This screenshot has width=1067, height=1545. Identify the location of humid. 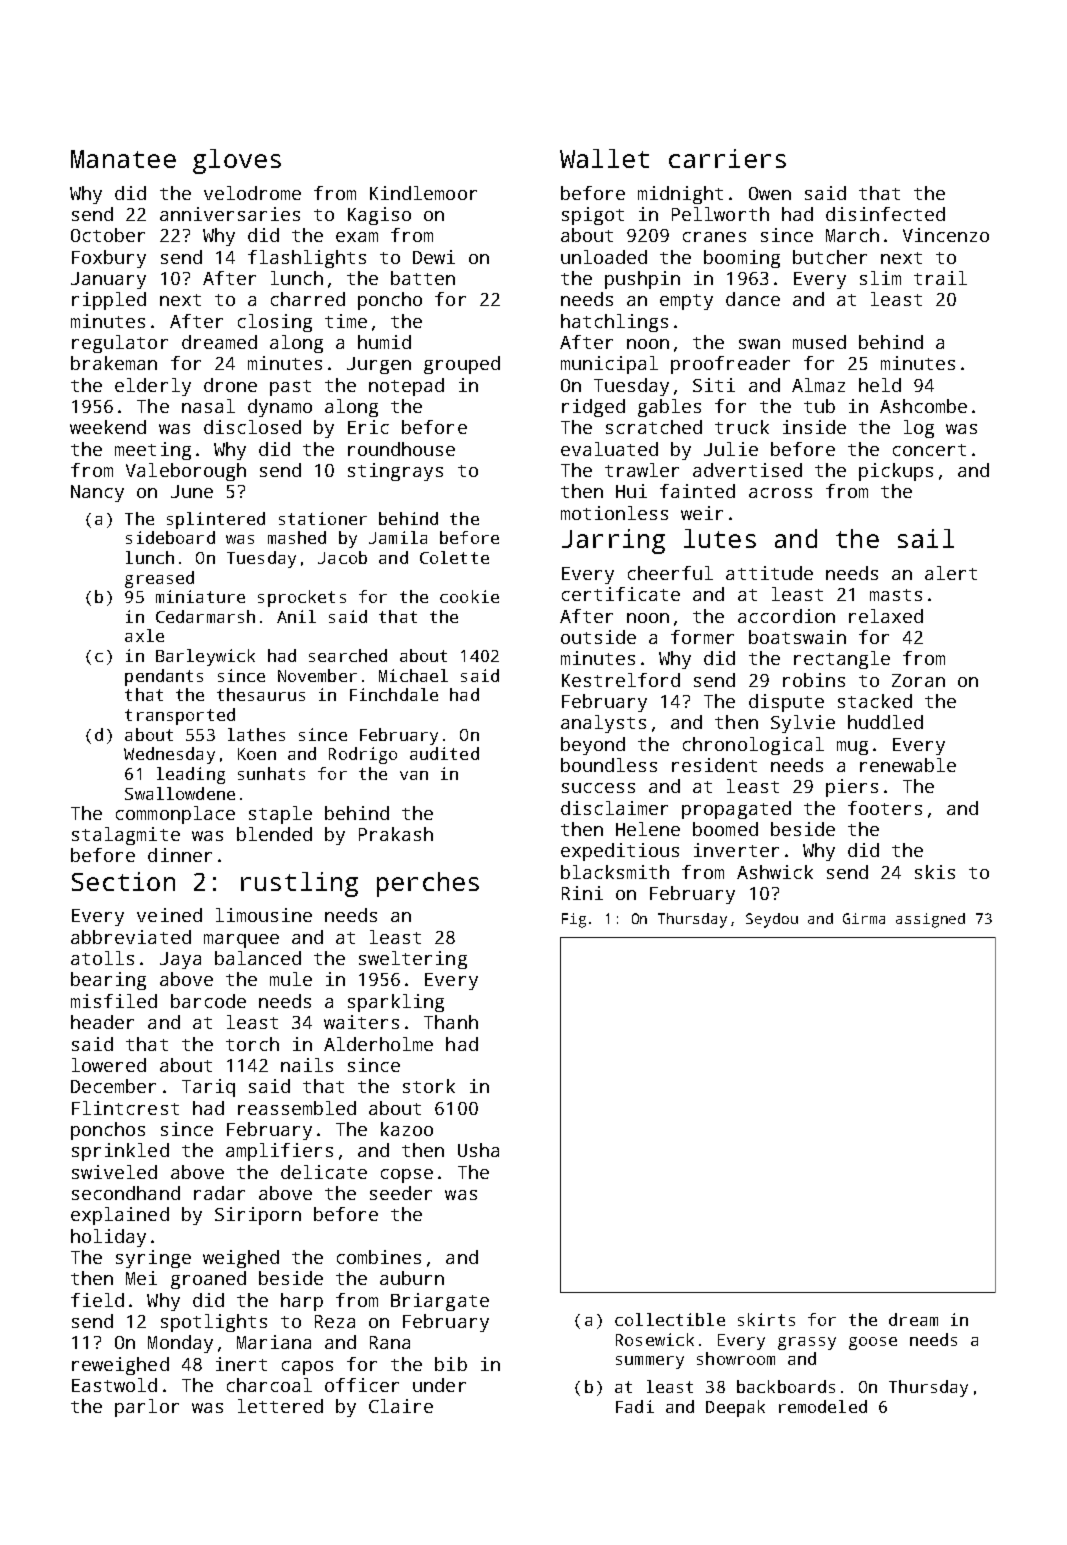
(384, 342).
